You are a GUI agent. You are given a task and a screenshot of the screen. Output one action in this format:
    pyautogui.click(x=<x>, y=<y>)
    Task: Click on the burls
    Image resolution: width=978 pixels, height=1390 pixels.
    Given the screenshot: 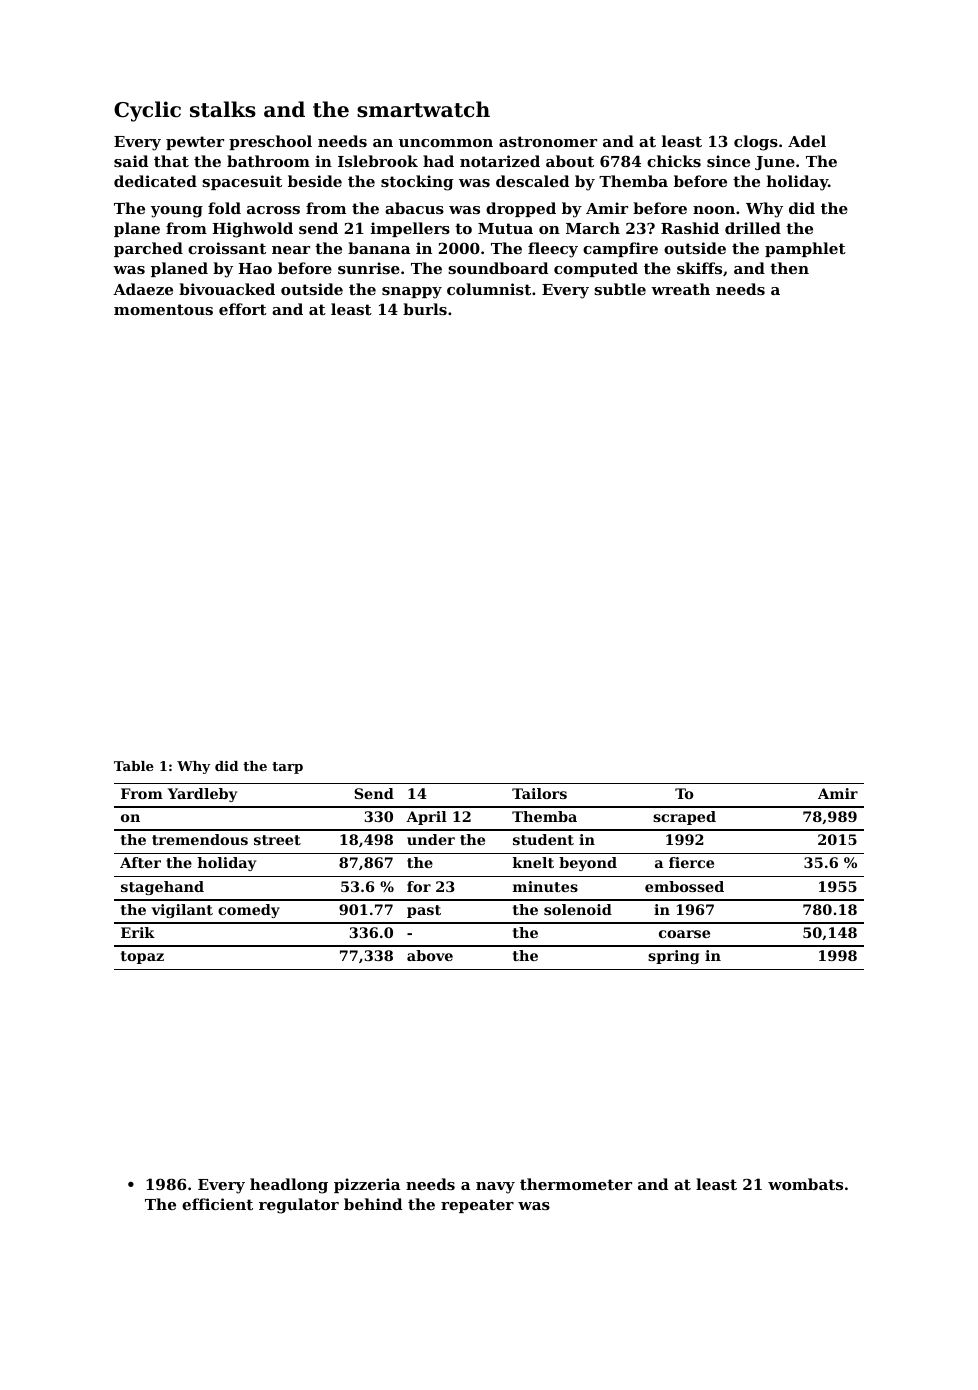 What is the action you would take?
    pyautogui.click(x=425, y=309)
